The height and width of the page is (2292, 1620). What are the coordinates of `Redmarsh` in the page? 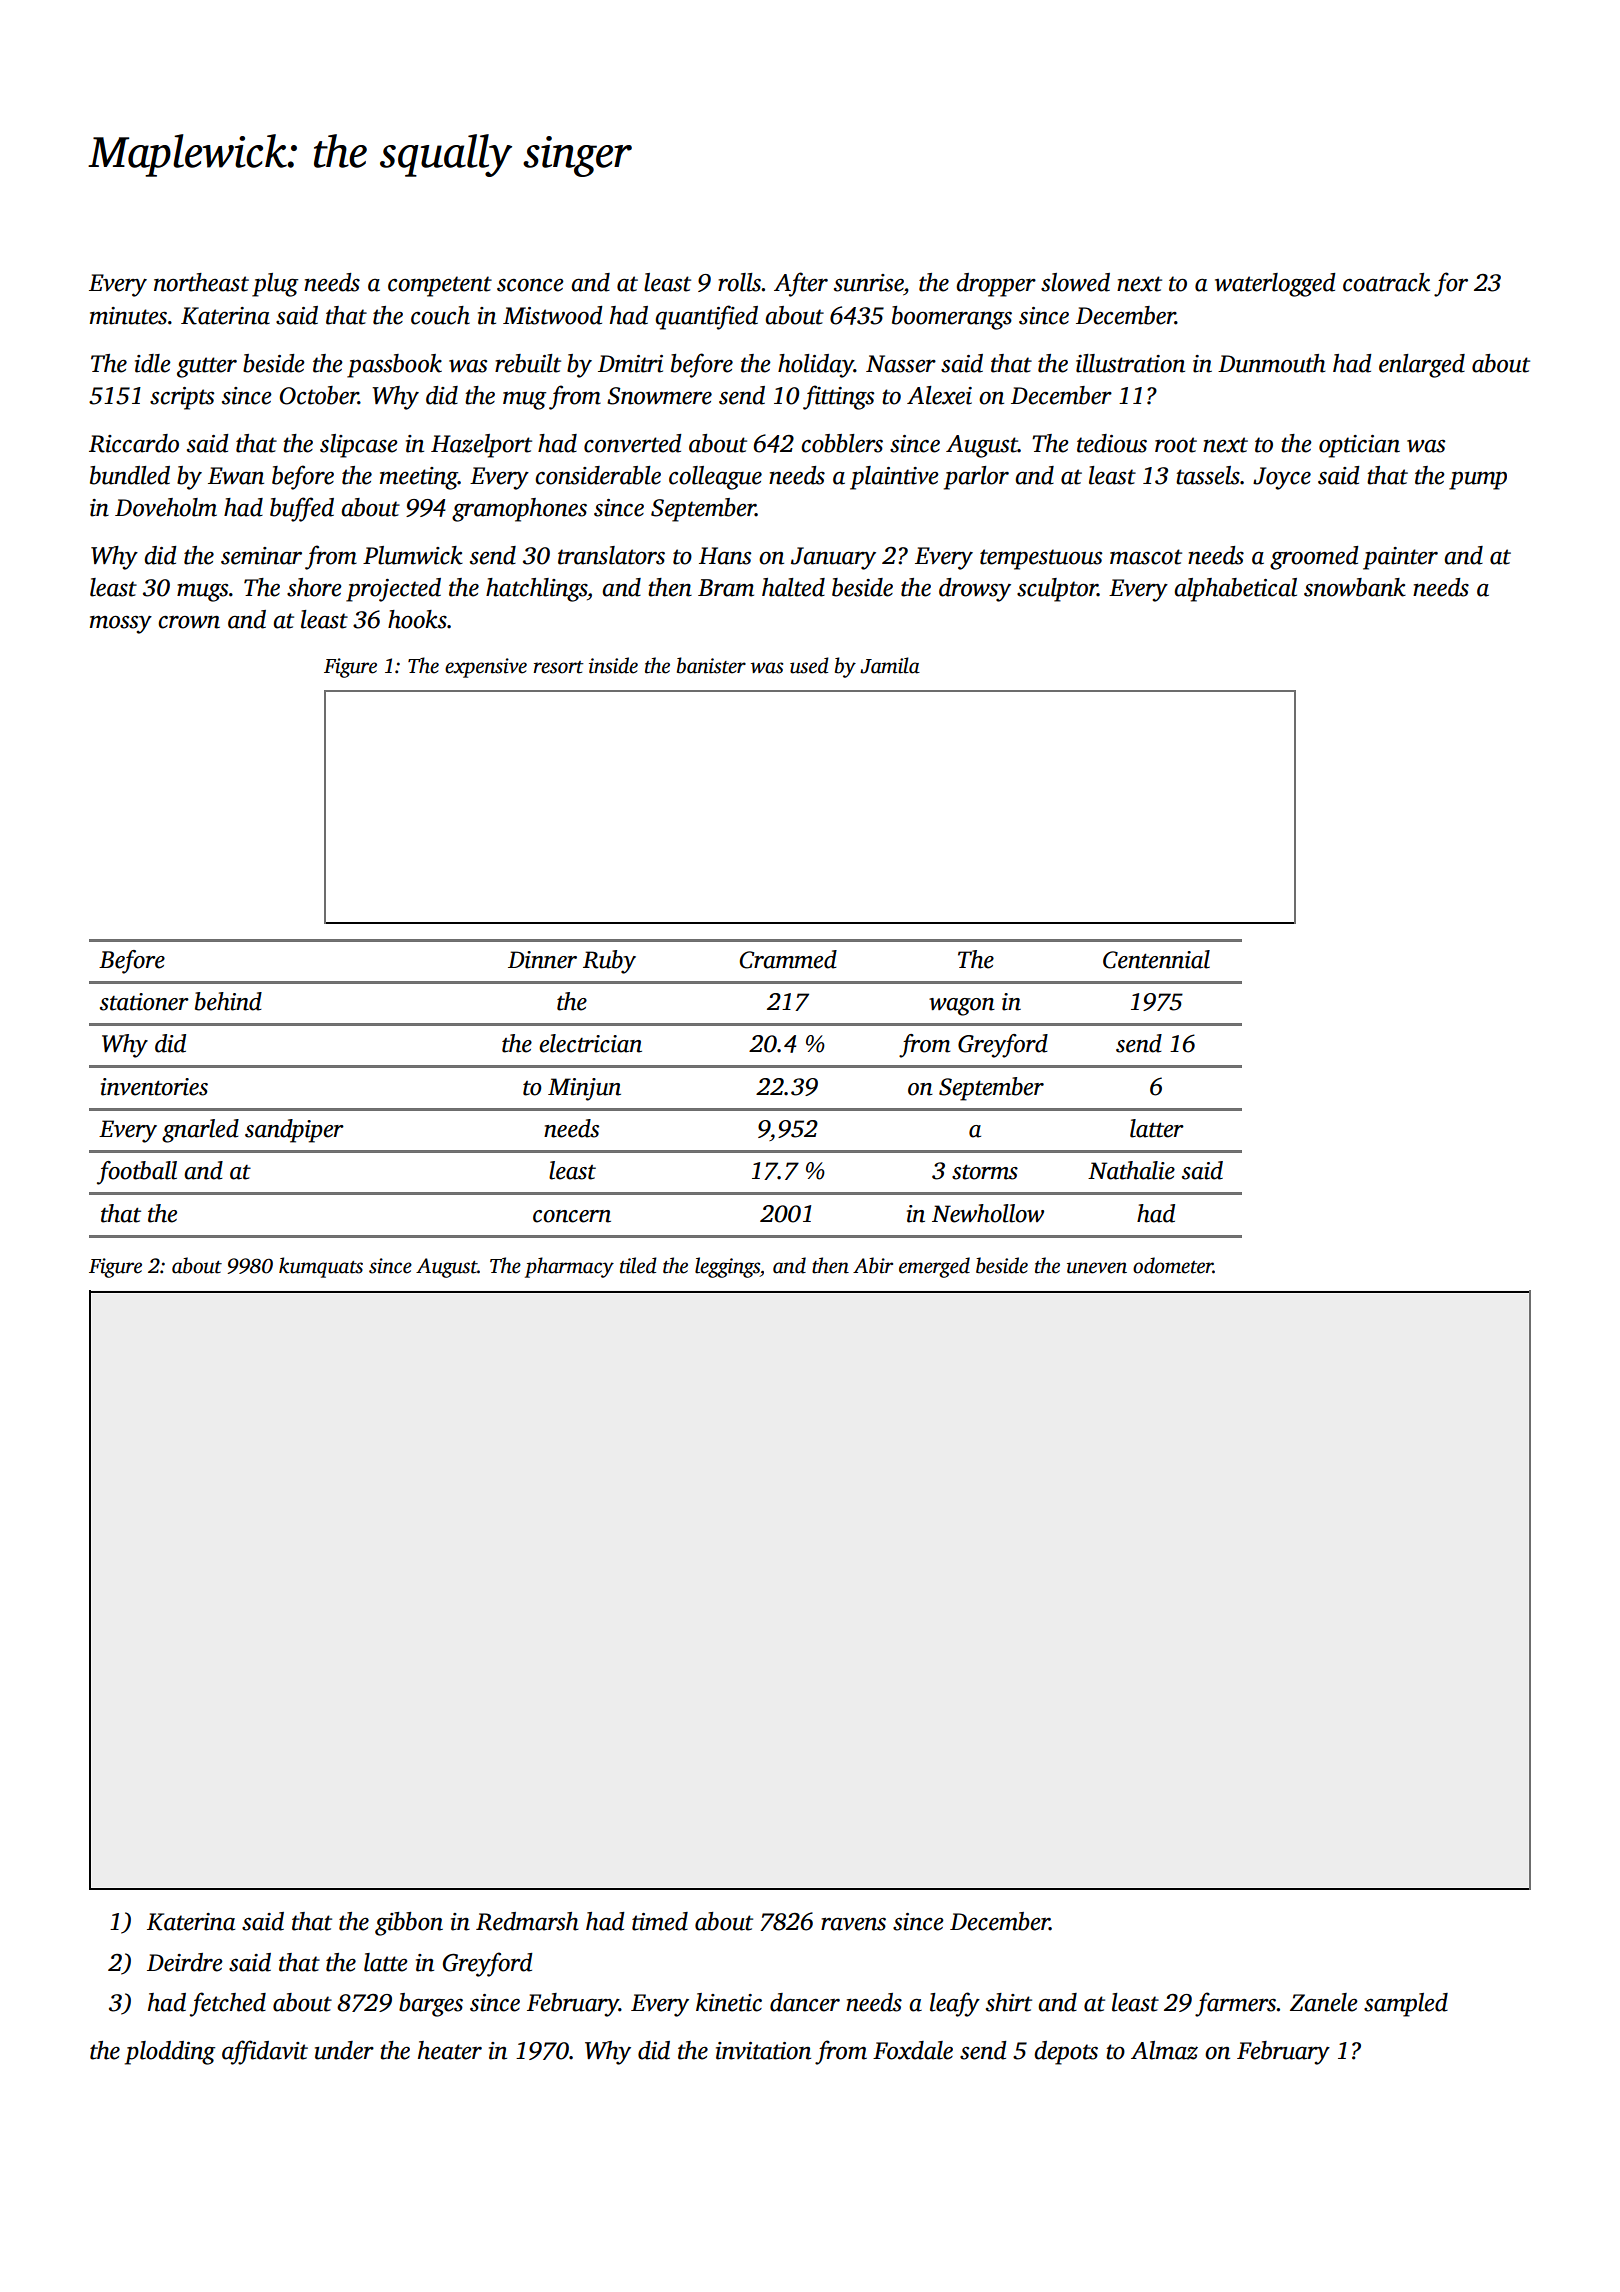 It's located at (527, 1921).
